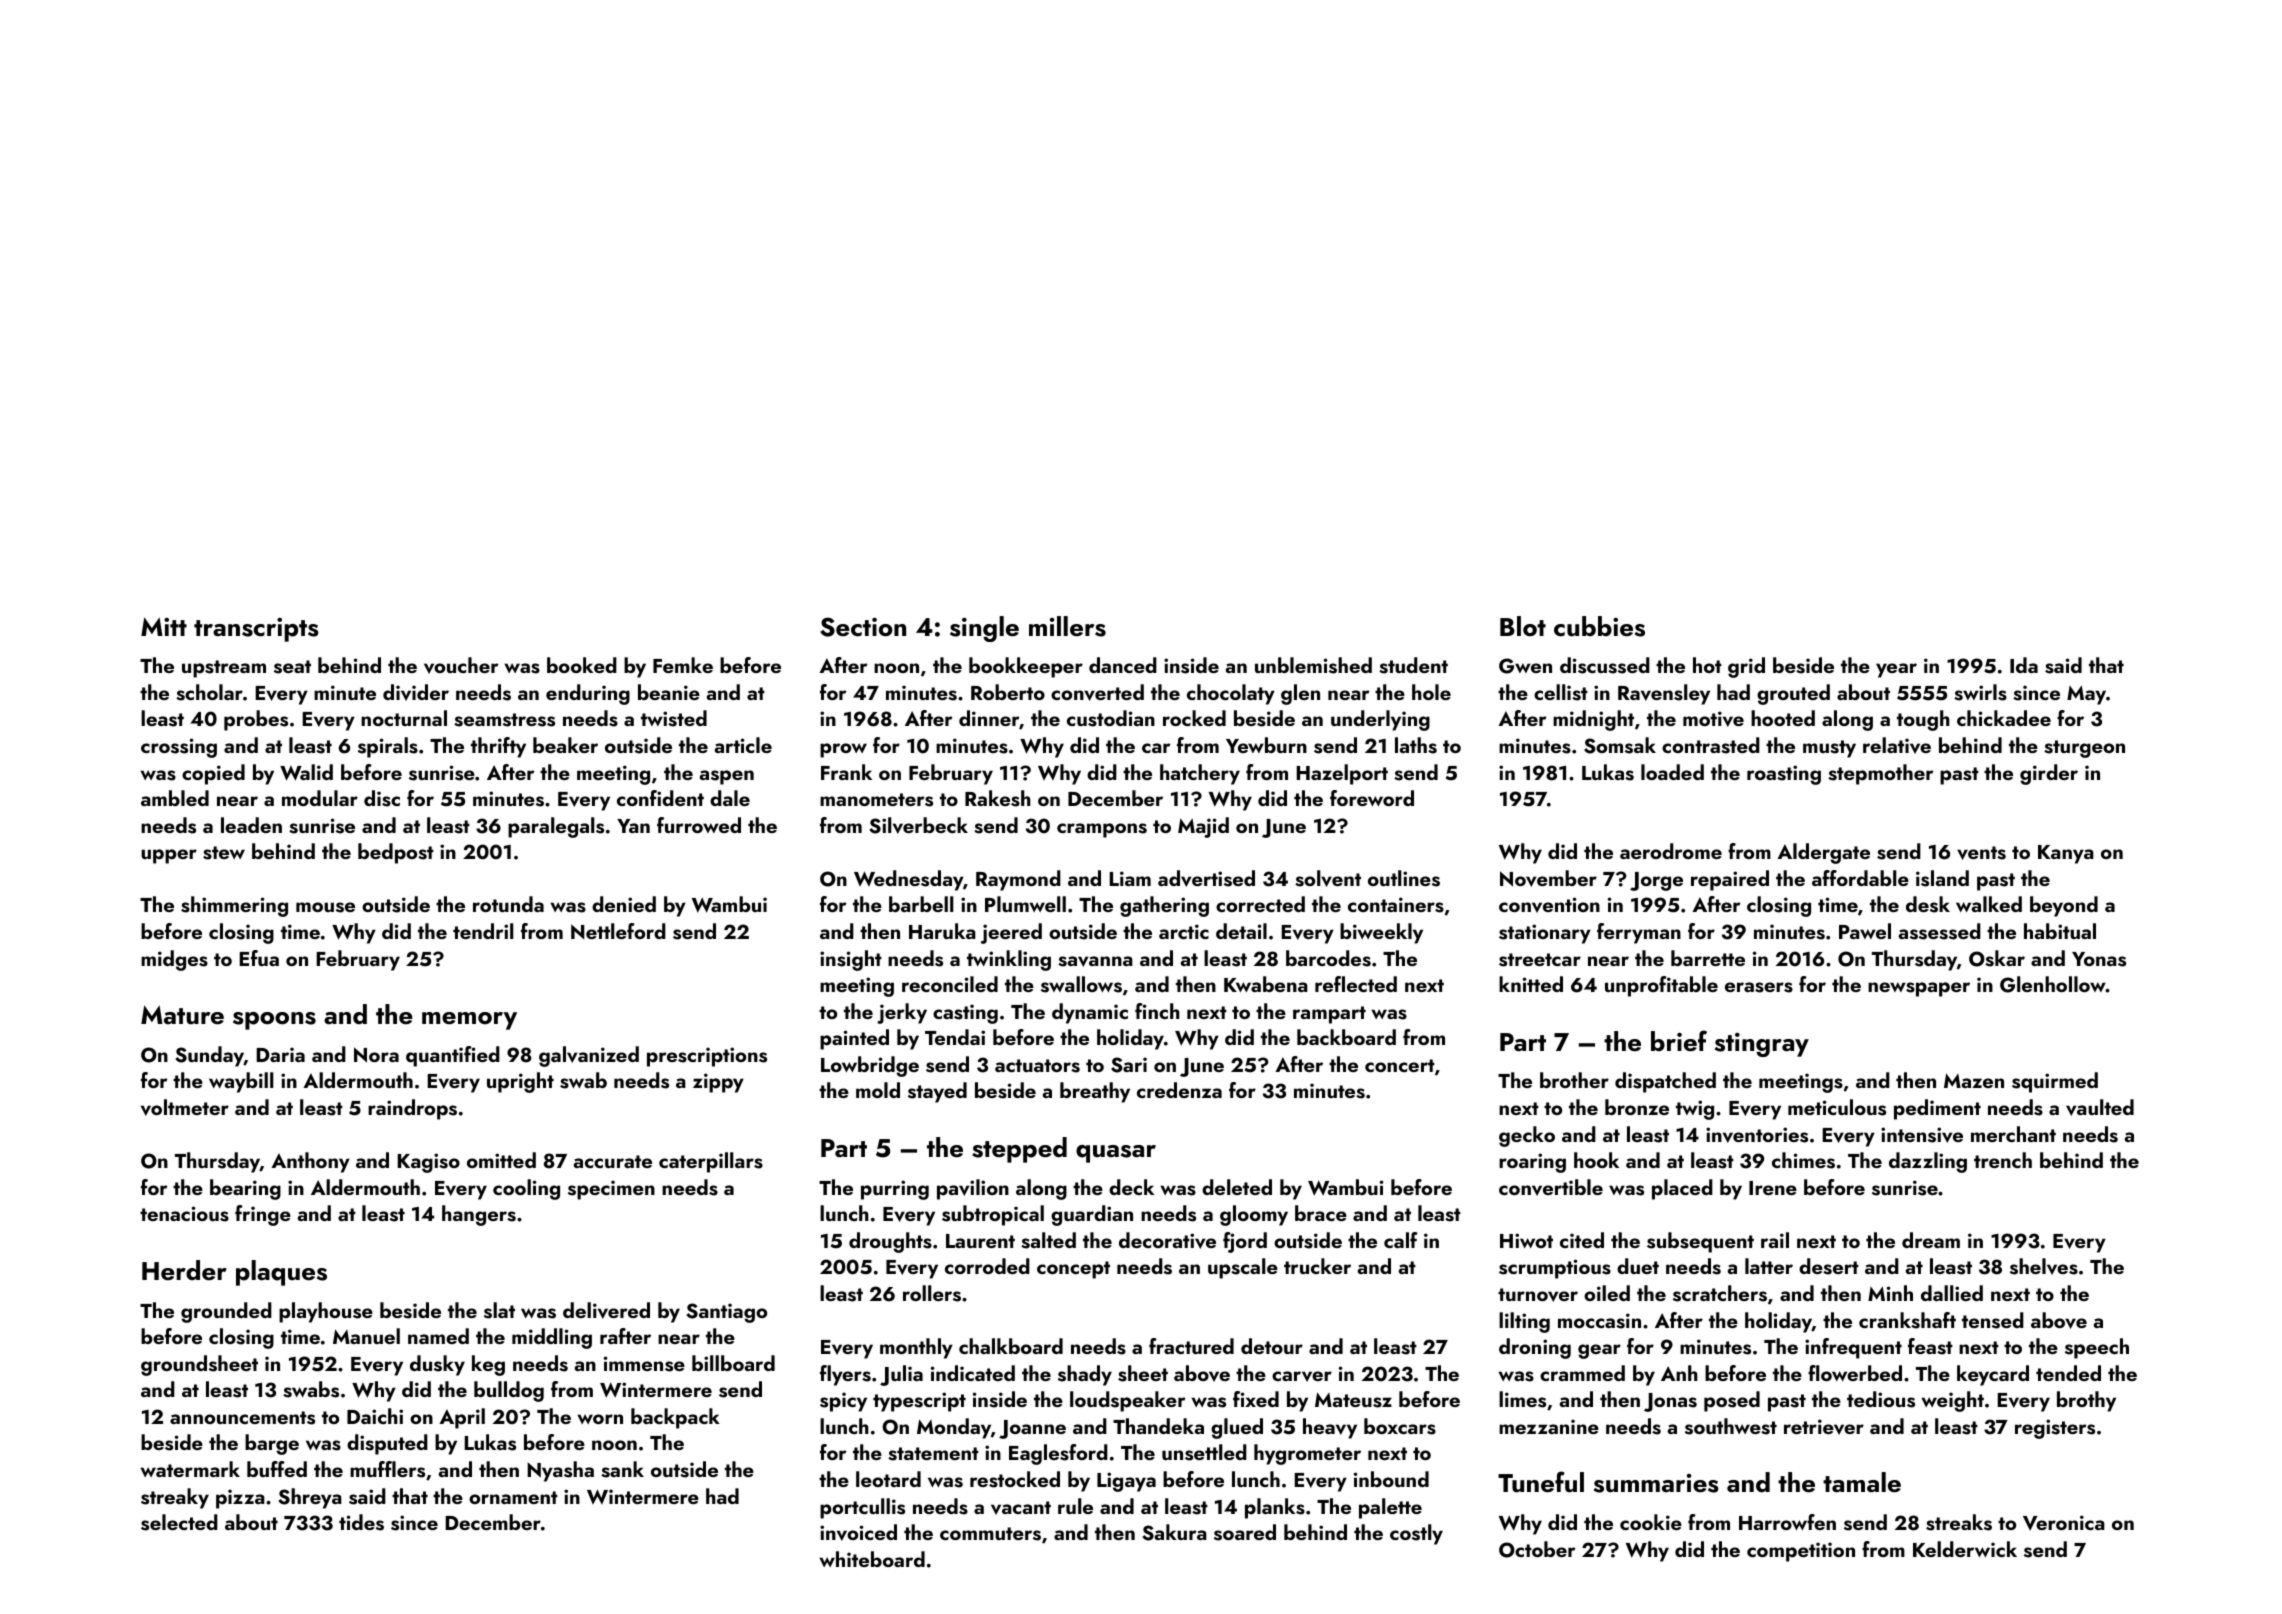 This screenshot has height=1614, width=2282. What do you see at coordinates (1762, 1045) in the screenshot?
I see `stingray` at bounding box center [1762, 1045].
